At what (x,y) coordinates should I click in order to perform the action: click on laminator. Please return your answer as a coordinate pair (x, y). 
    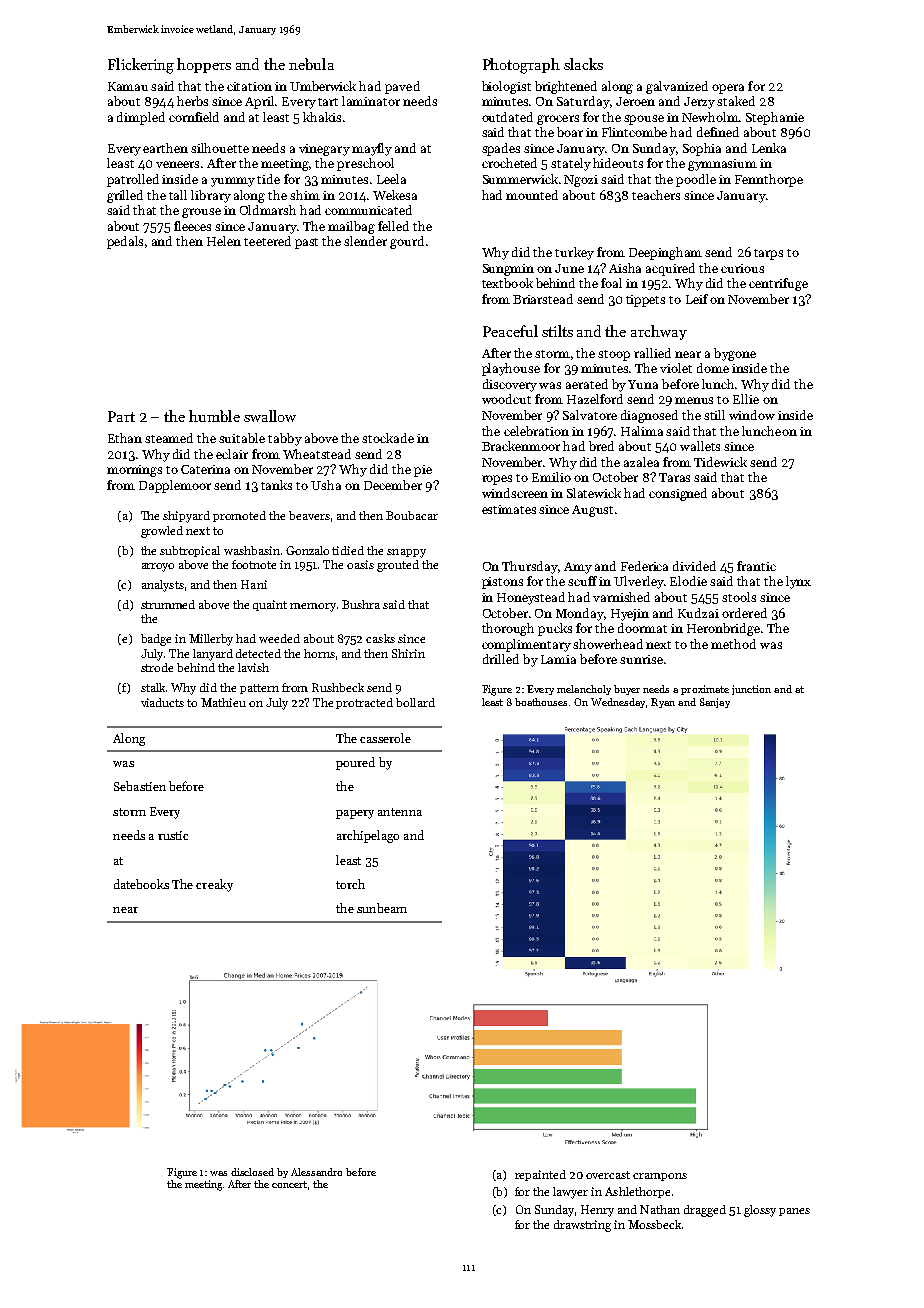
    Looking at the image, I should click on (371, 101).
